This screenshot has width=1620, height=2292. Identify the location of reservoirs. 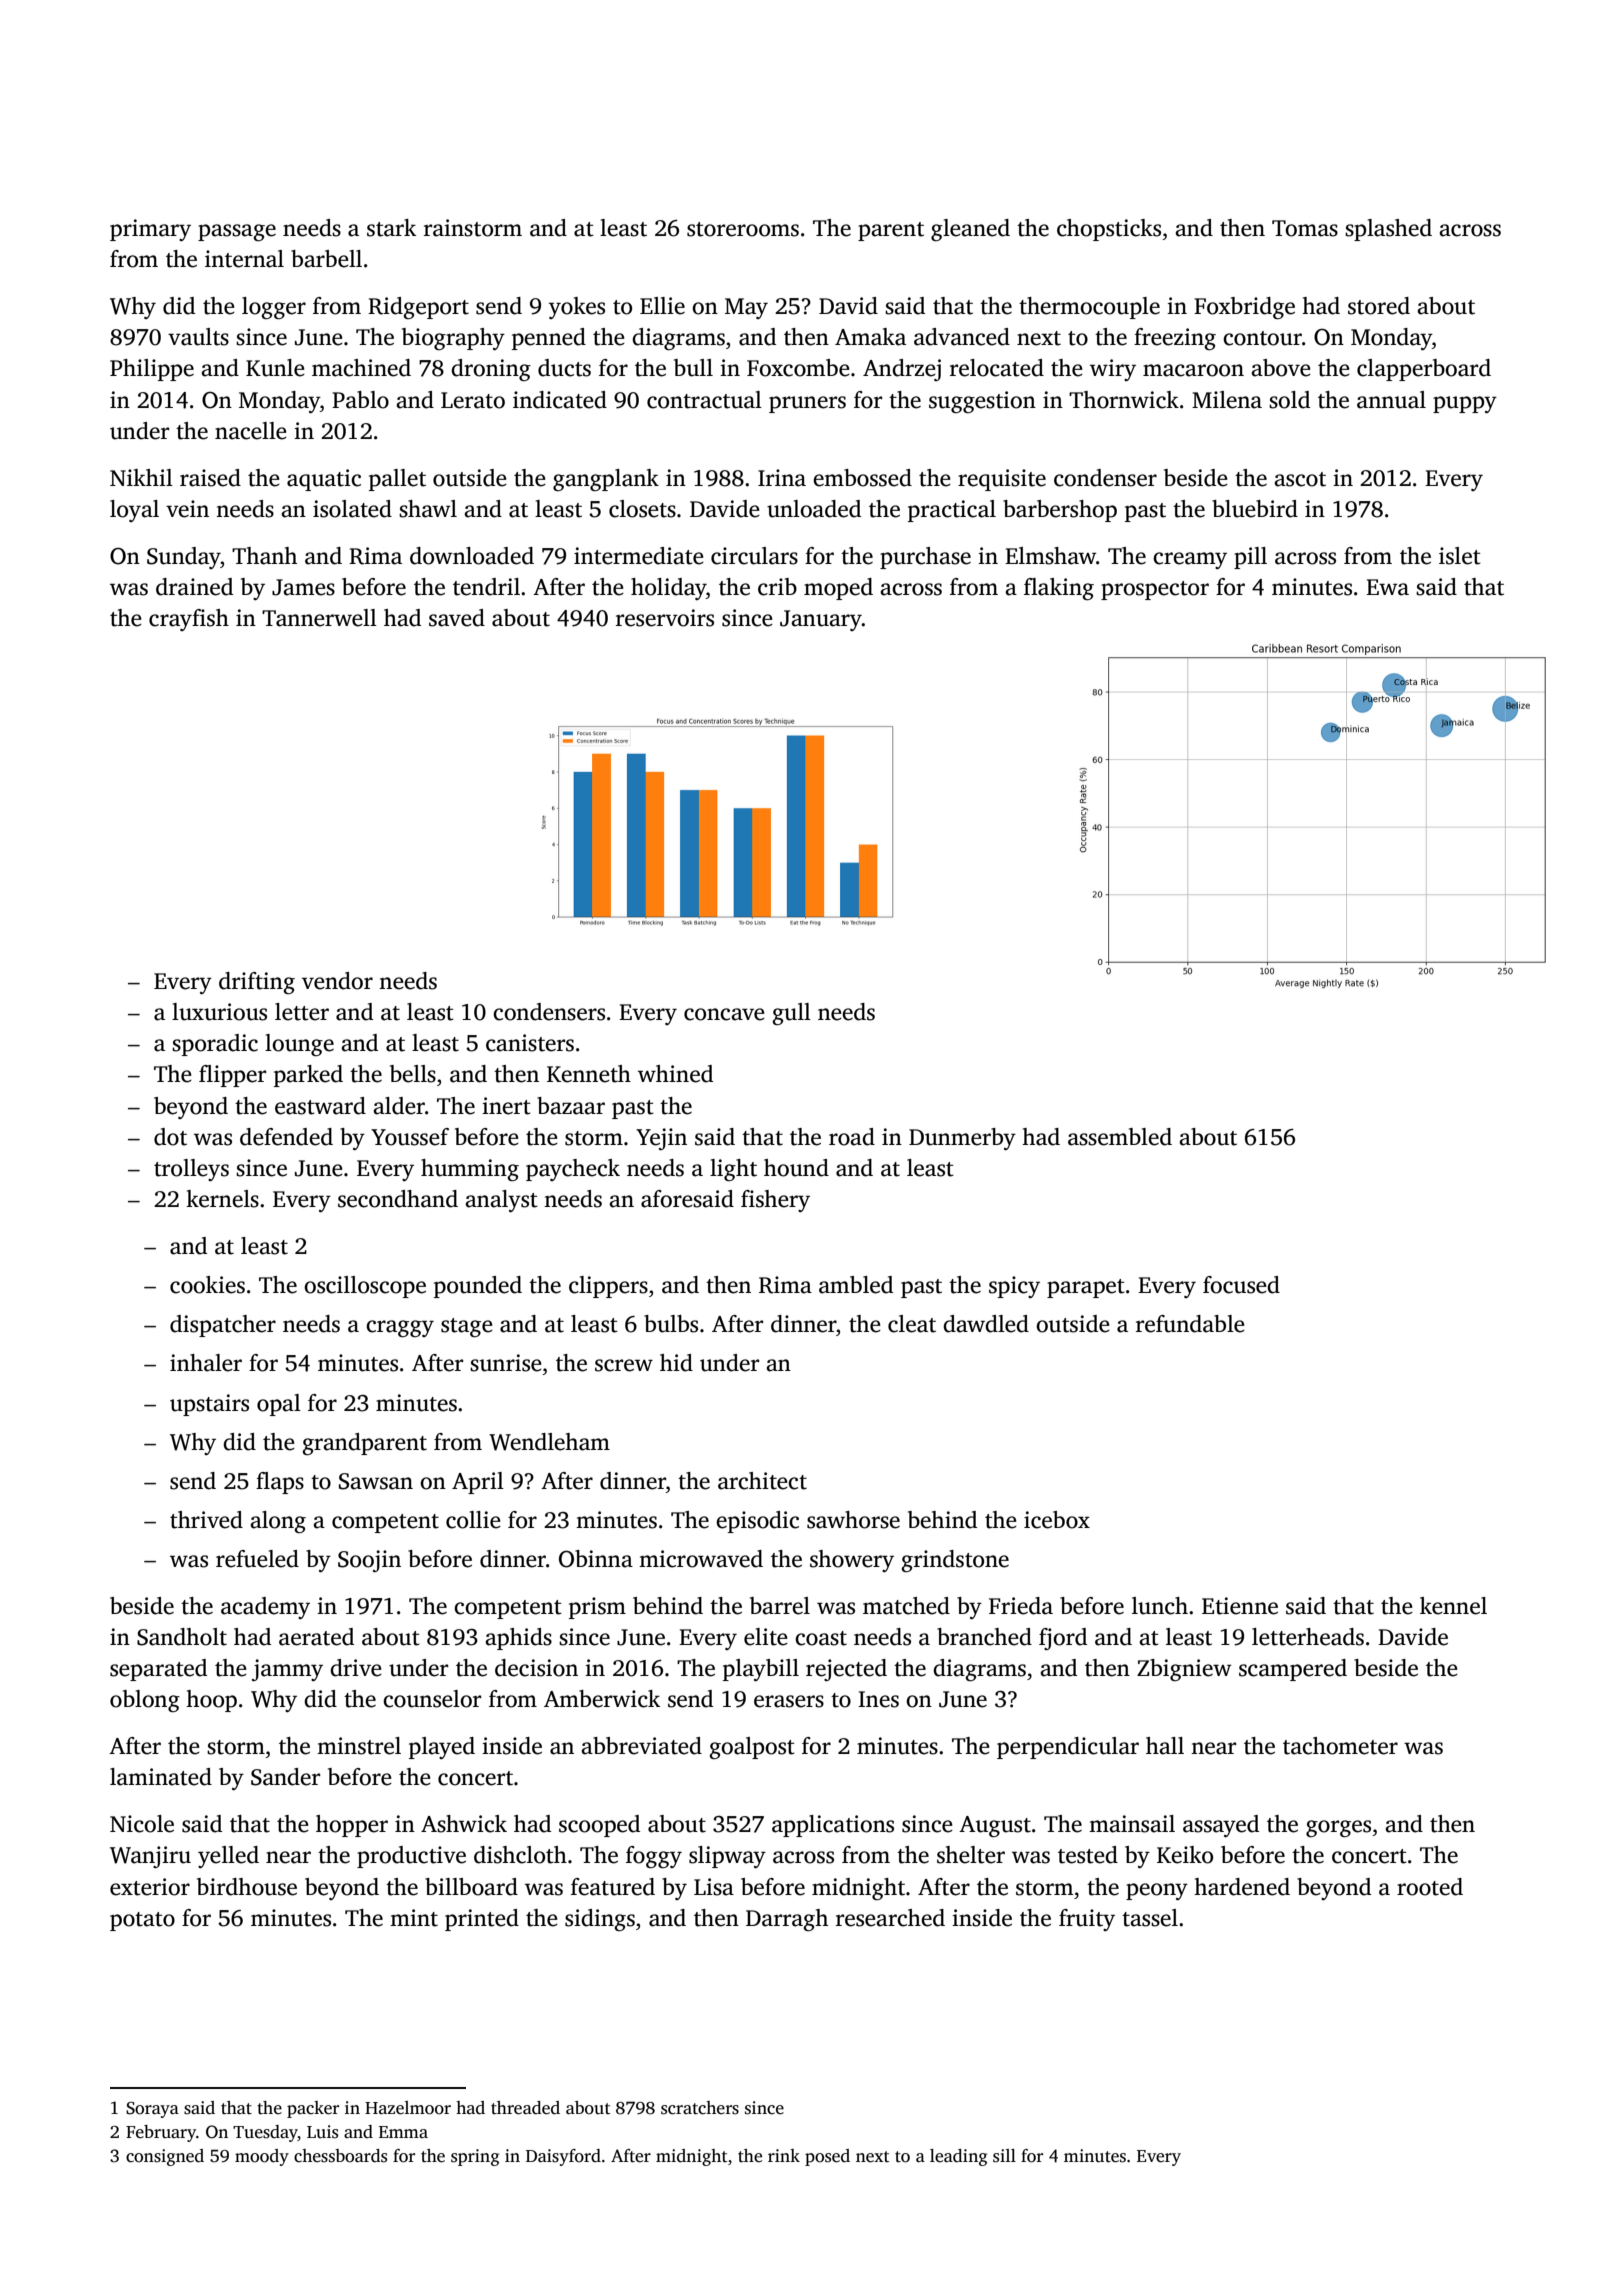
(665, 618).
